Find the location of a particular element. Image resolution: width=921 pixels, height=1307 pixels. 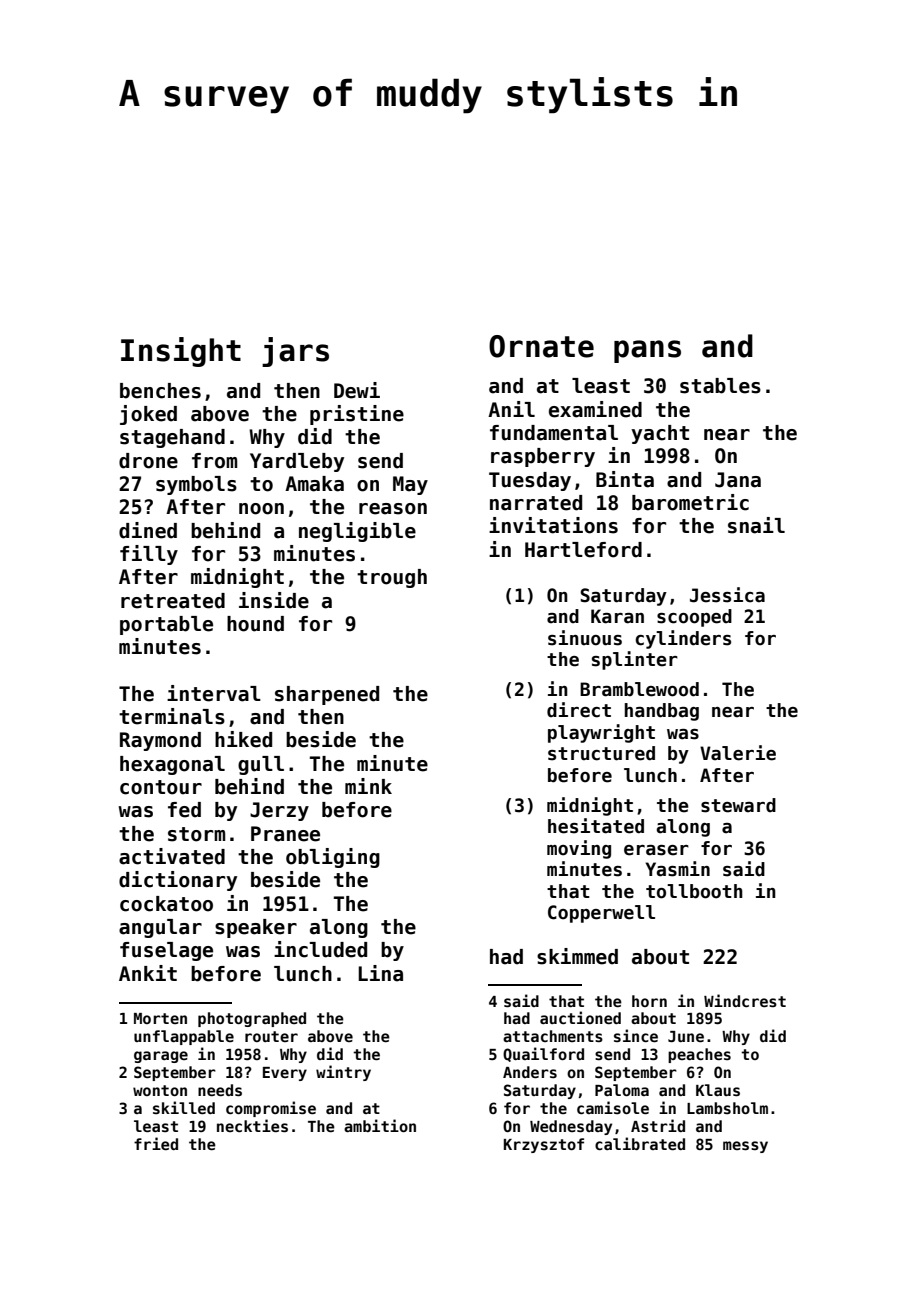

May is located at coordinates (410, 485).
